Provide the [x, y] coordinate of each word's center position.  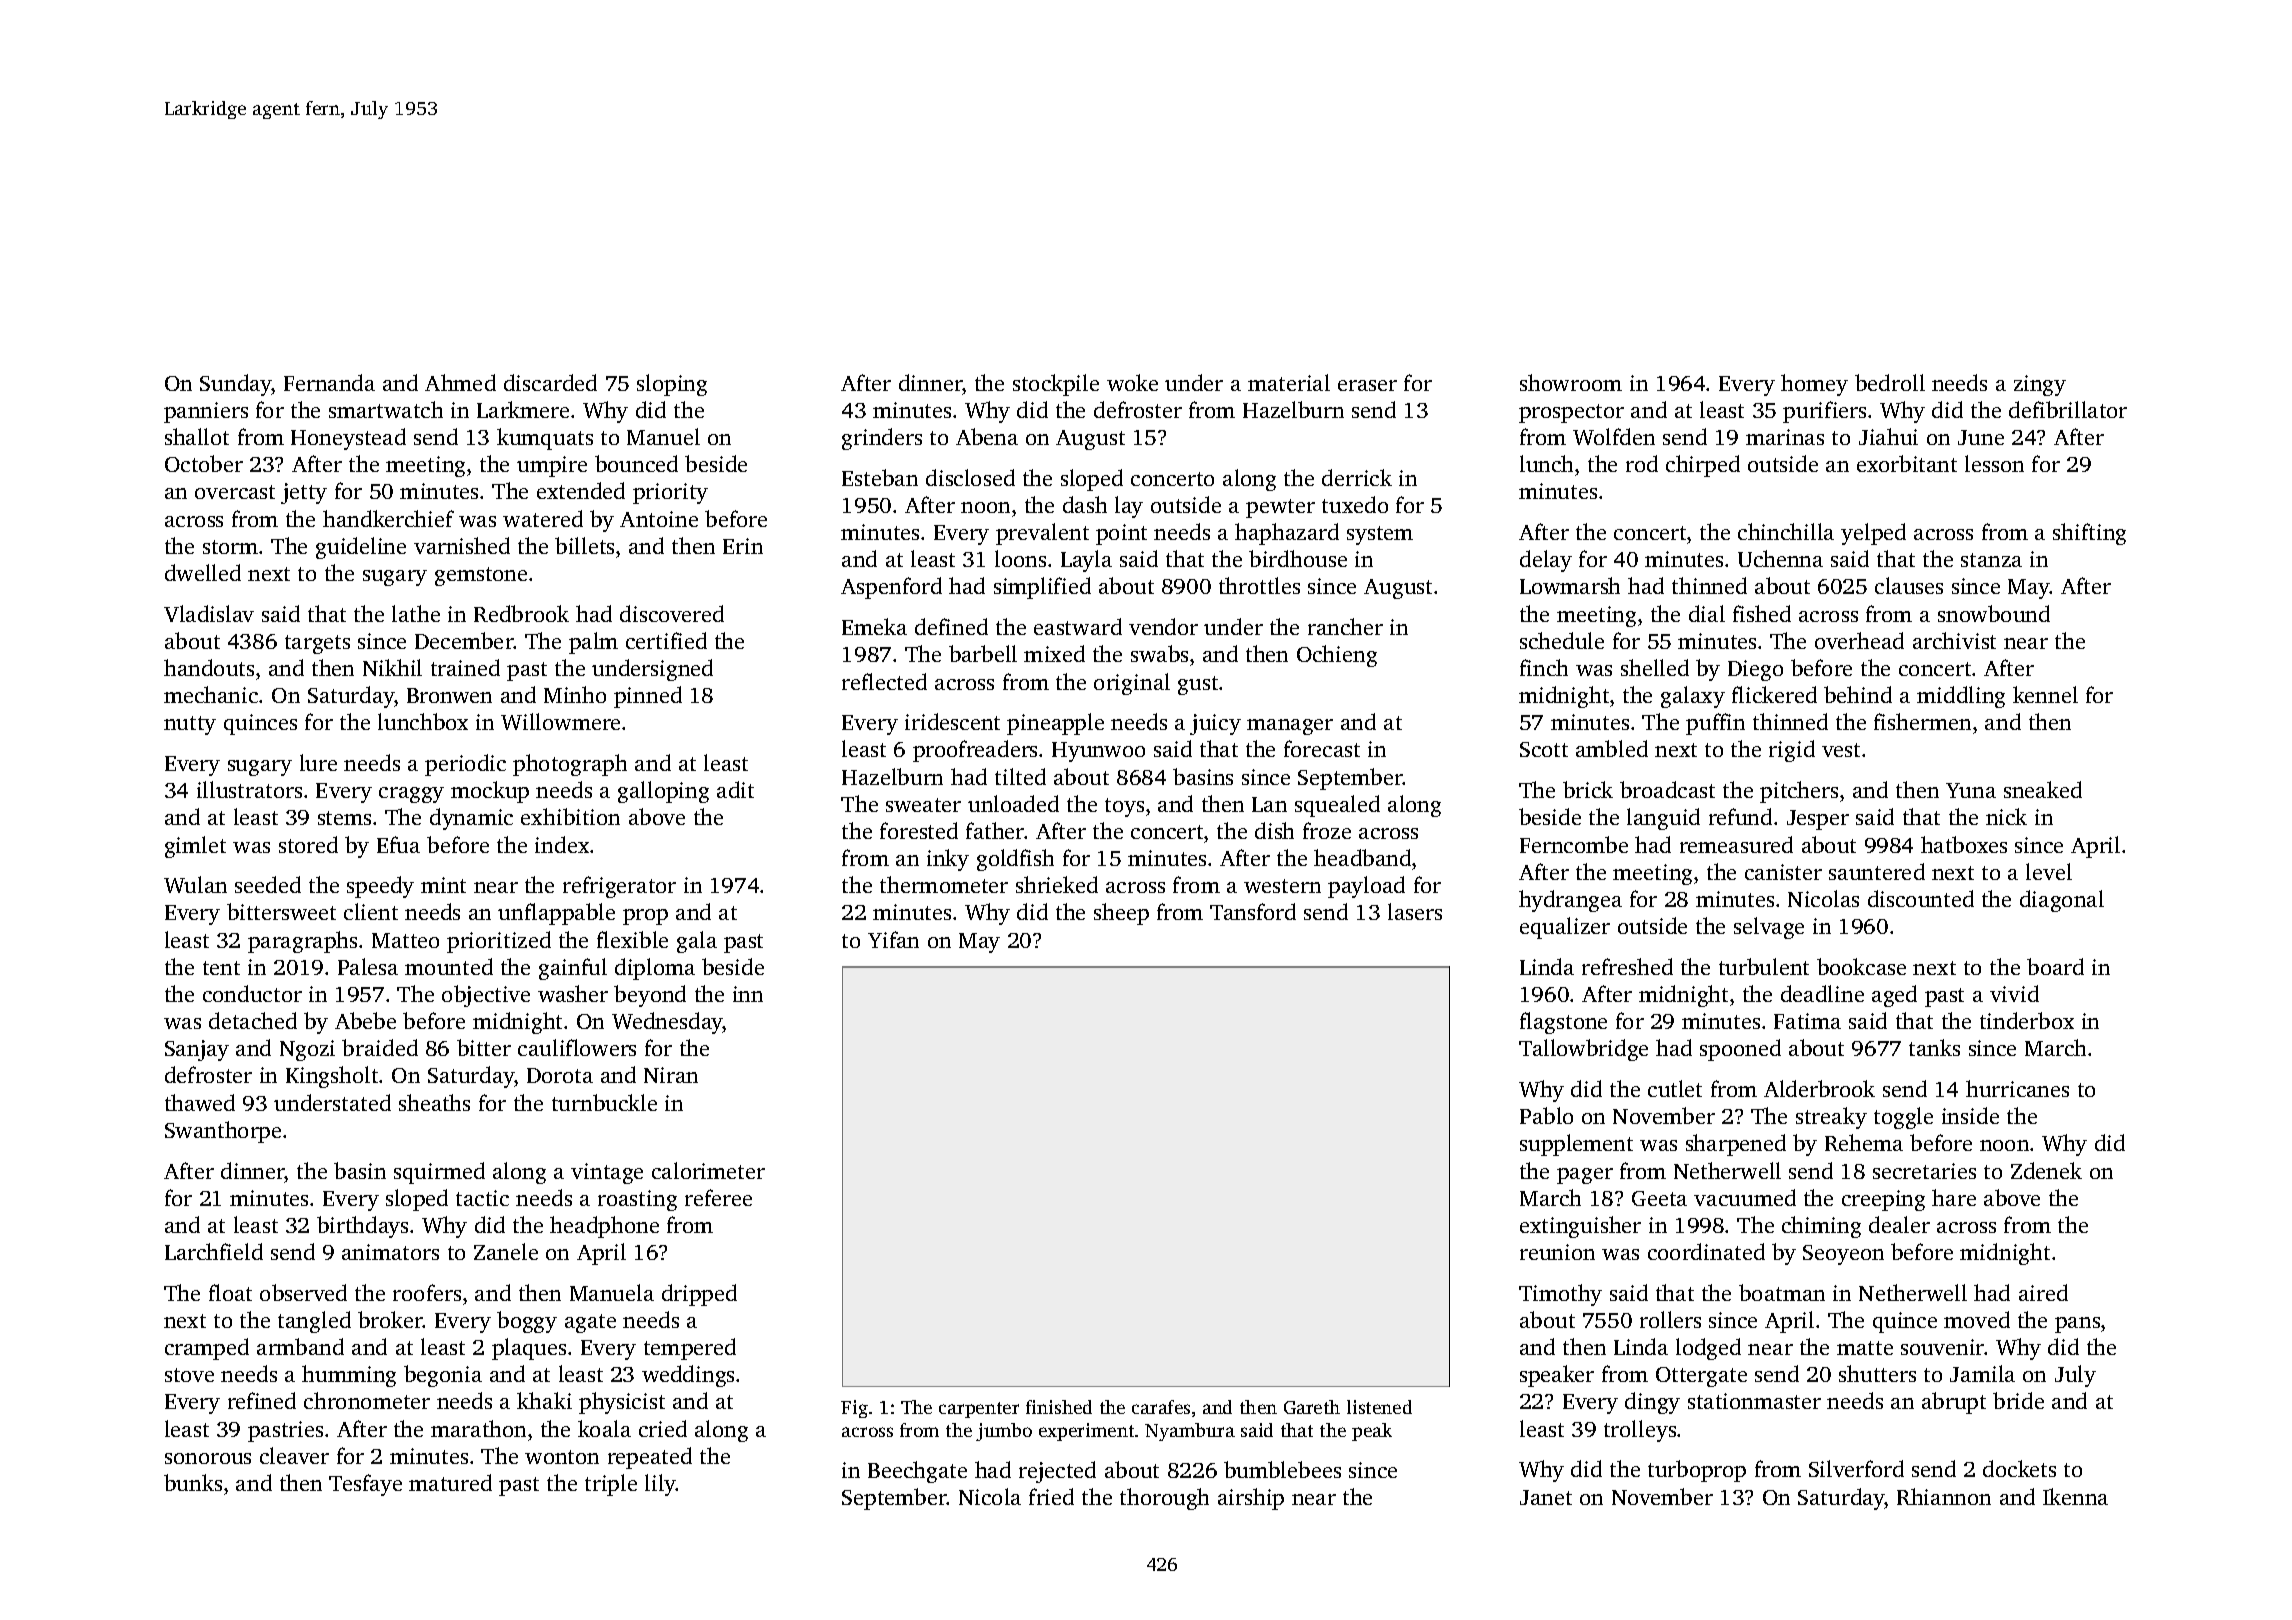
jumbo [1004, 1432]
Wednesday [667, 1023]
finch [1544, 667]
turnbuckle [604, 1102]
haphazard [1287, 534]
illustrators [249, 789]
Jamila [1982, 1373]
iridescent [952, 721]
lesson [1994, 463]
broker [390, 1319]
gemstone [481, 576]
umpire [552, 466]
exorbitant [1907, 463]
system [1380, 535]
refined [262, 1400]
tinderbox [2027, 1020]
